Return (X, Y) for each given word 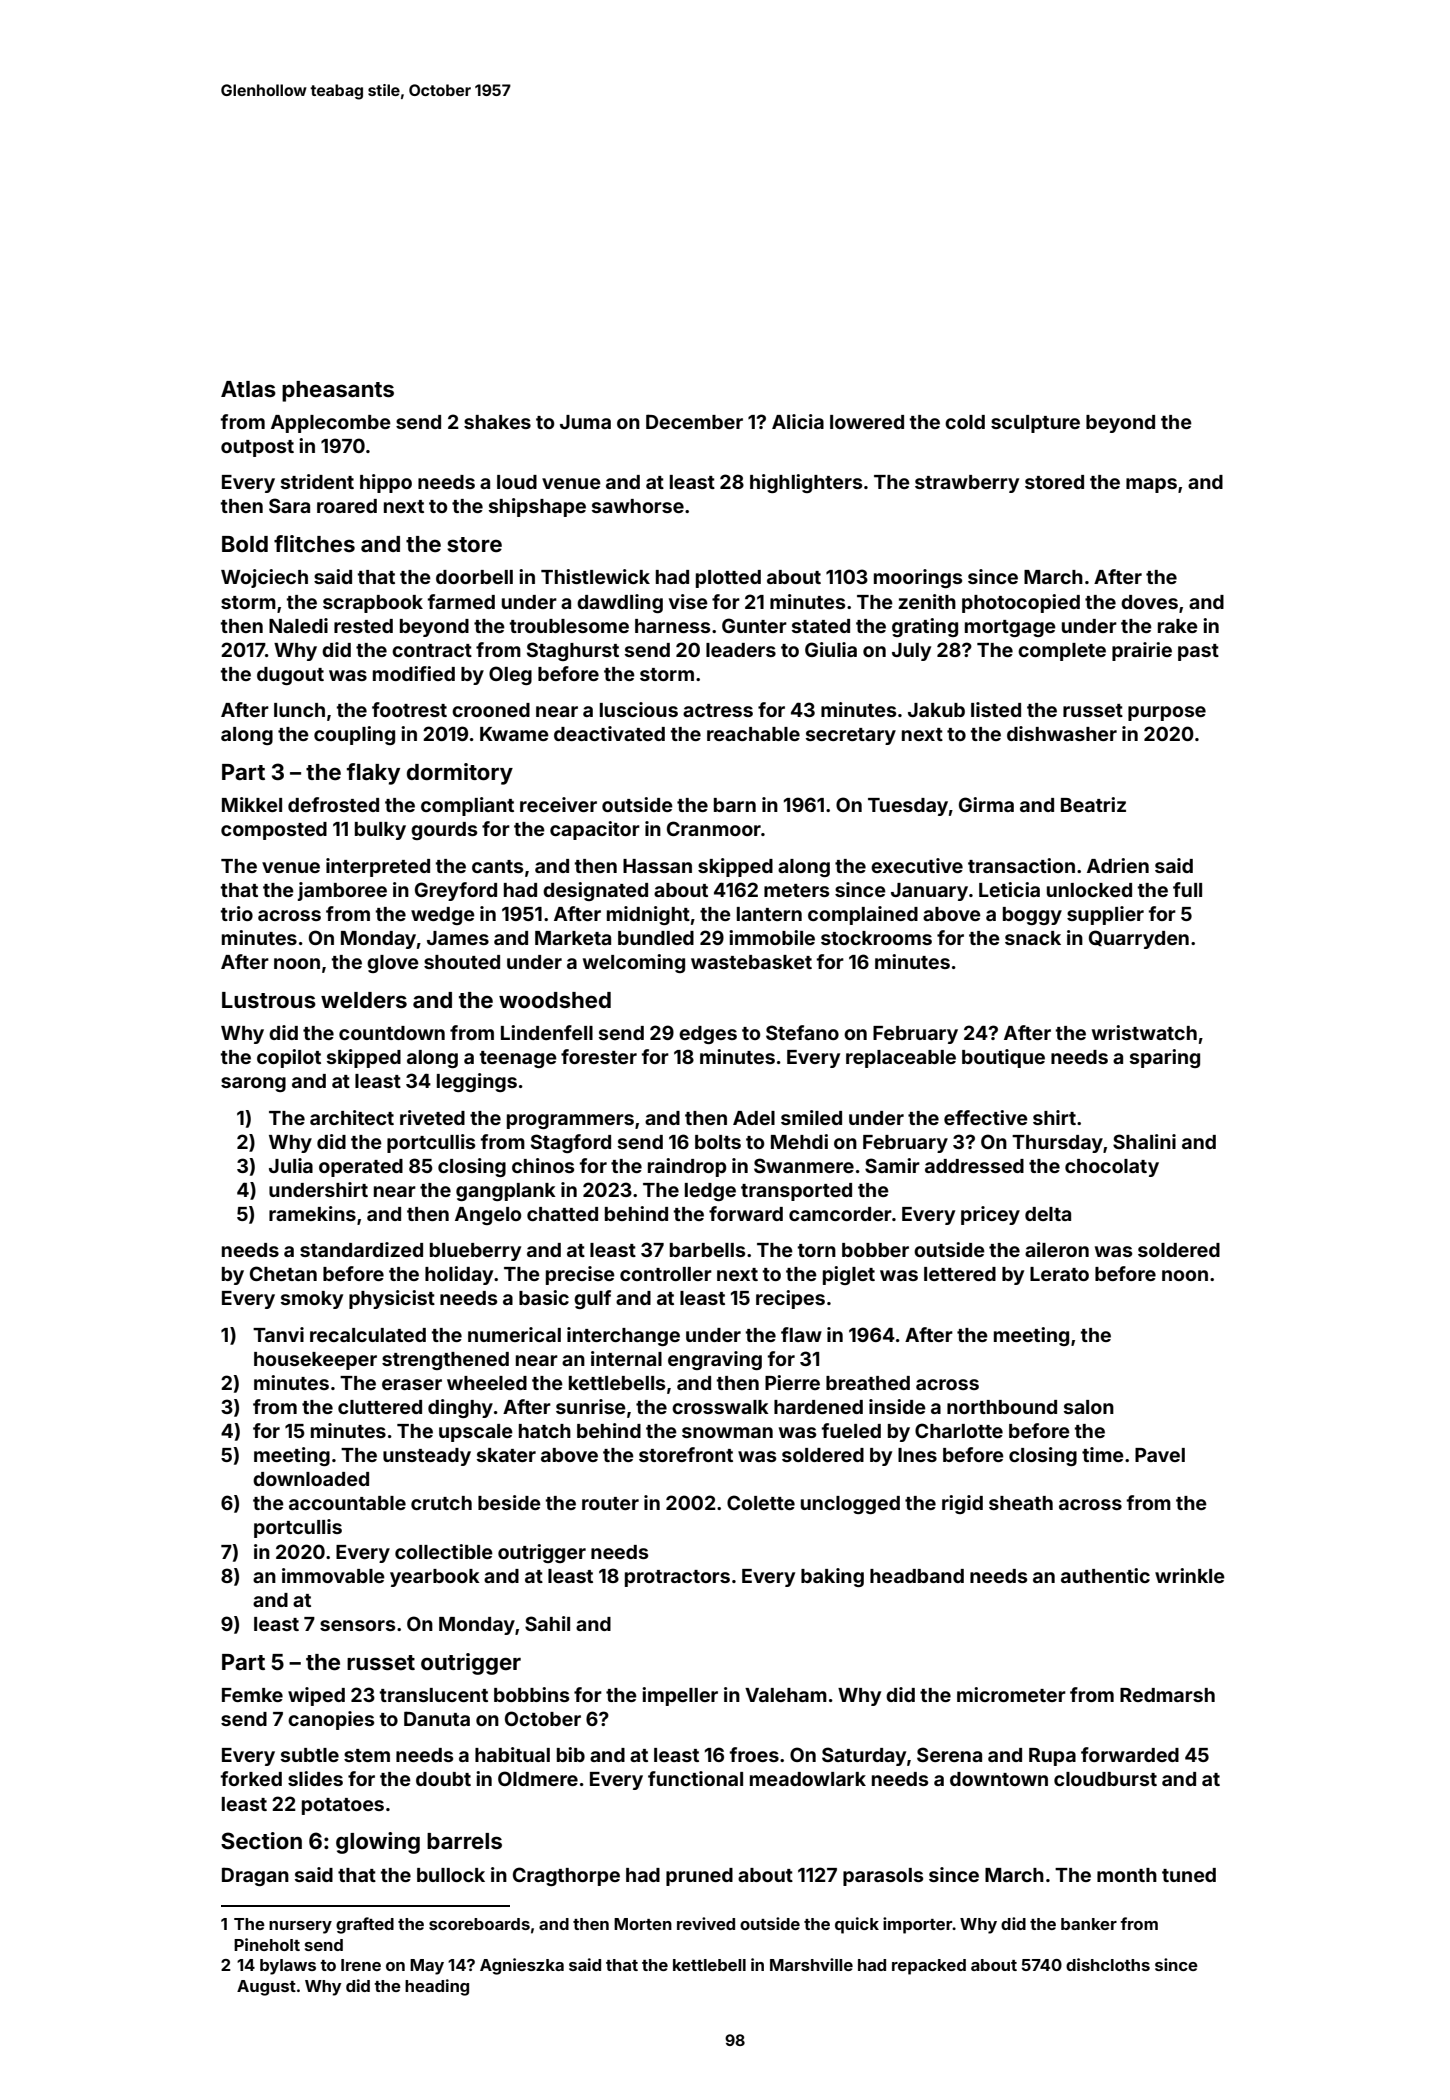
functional (695, 1778)
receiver (558, 804)
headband (917, 1576)
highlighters (806, 483)
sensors (357, 1625)
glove (393, 964)
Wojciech (264, 578)
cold (965, 422)
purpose (1167, 713)
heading (437, 1987)
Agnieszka (522, 1966)
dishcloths (1108, 1964)
